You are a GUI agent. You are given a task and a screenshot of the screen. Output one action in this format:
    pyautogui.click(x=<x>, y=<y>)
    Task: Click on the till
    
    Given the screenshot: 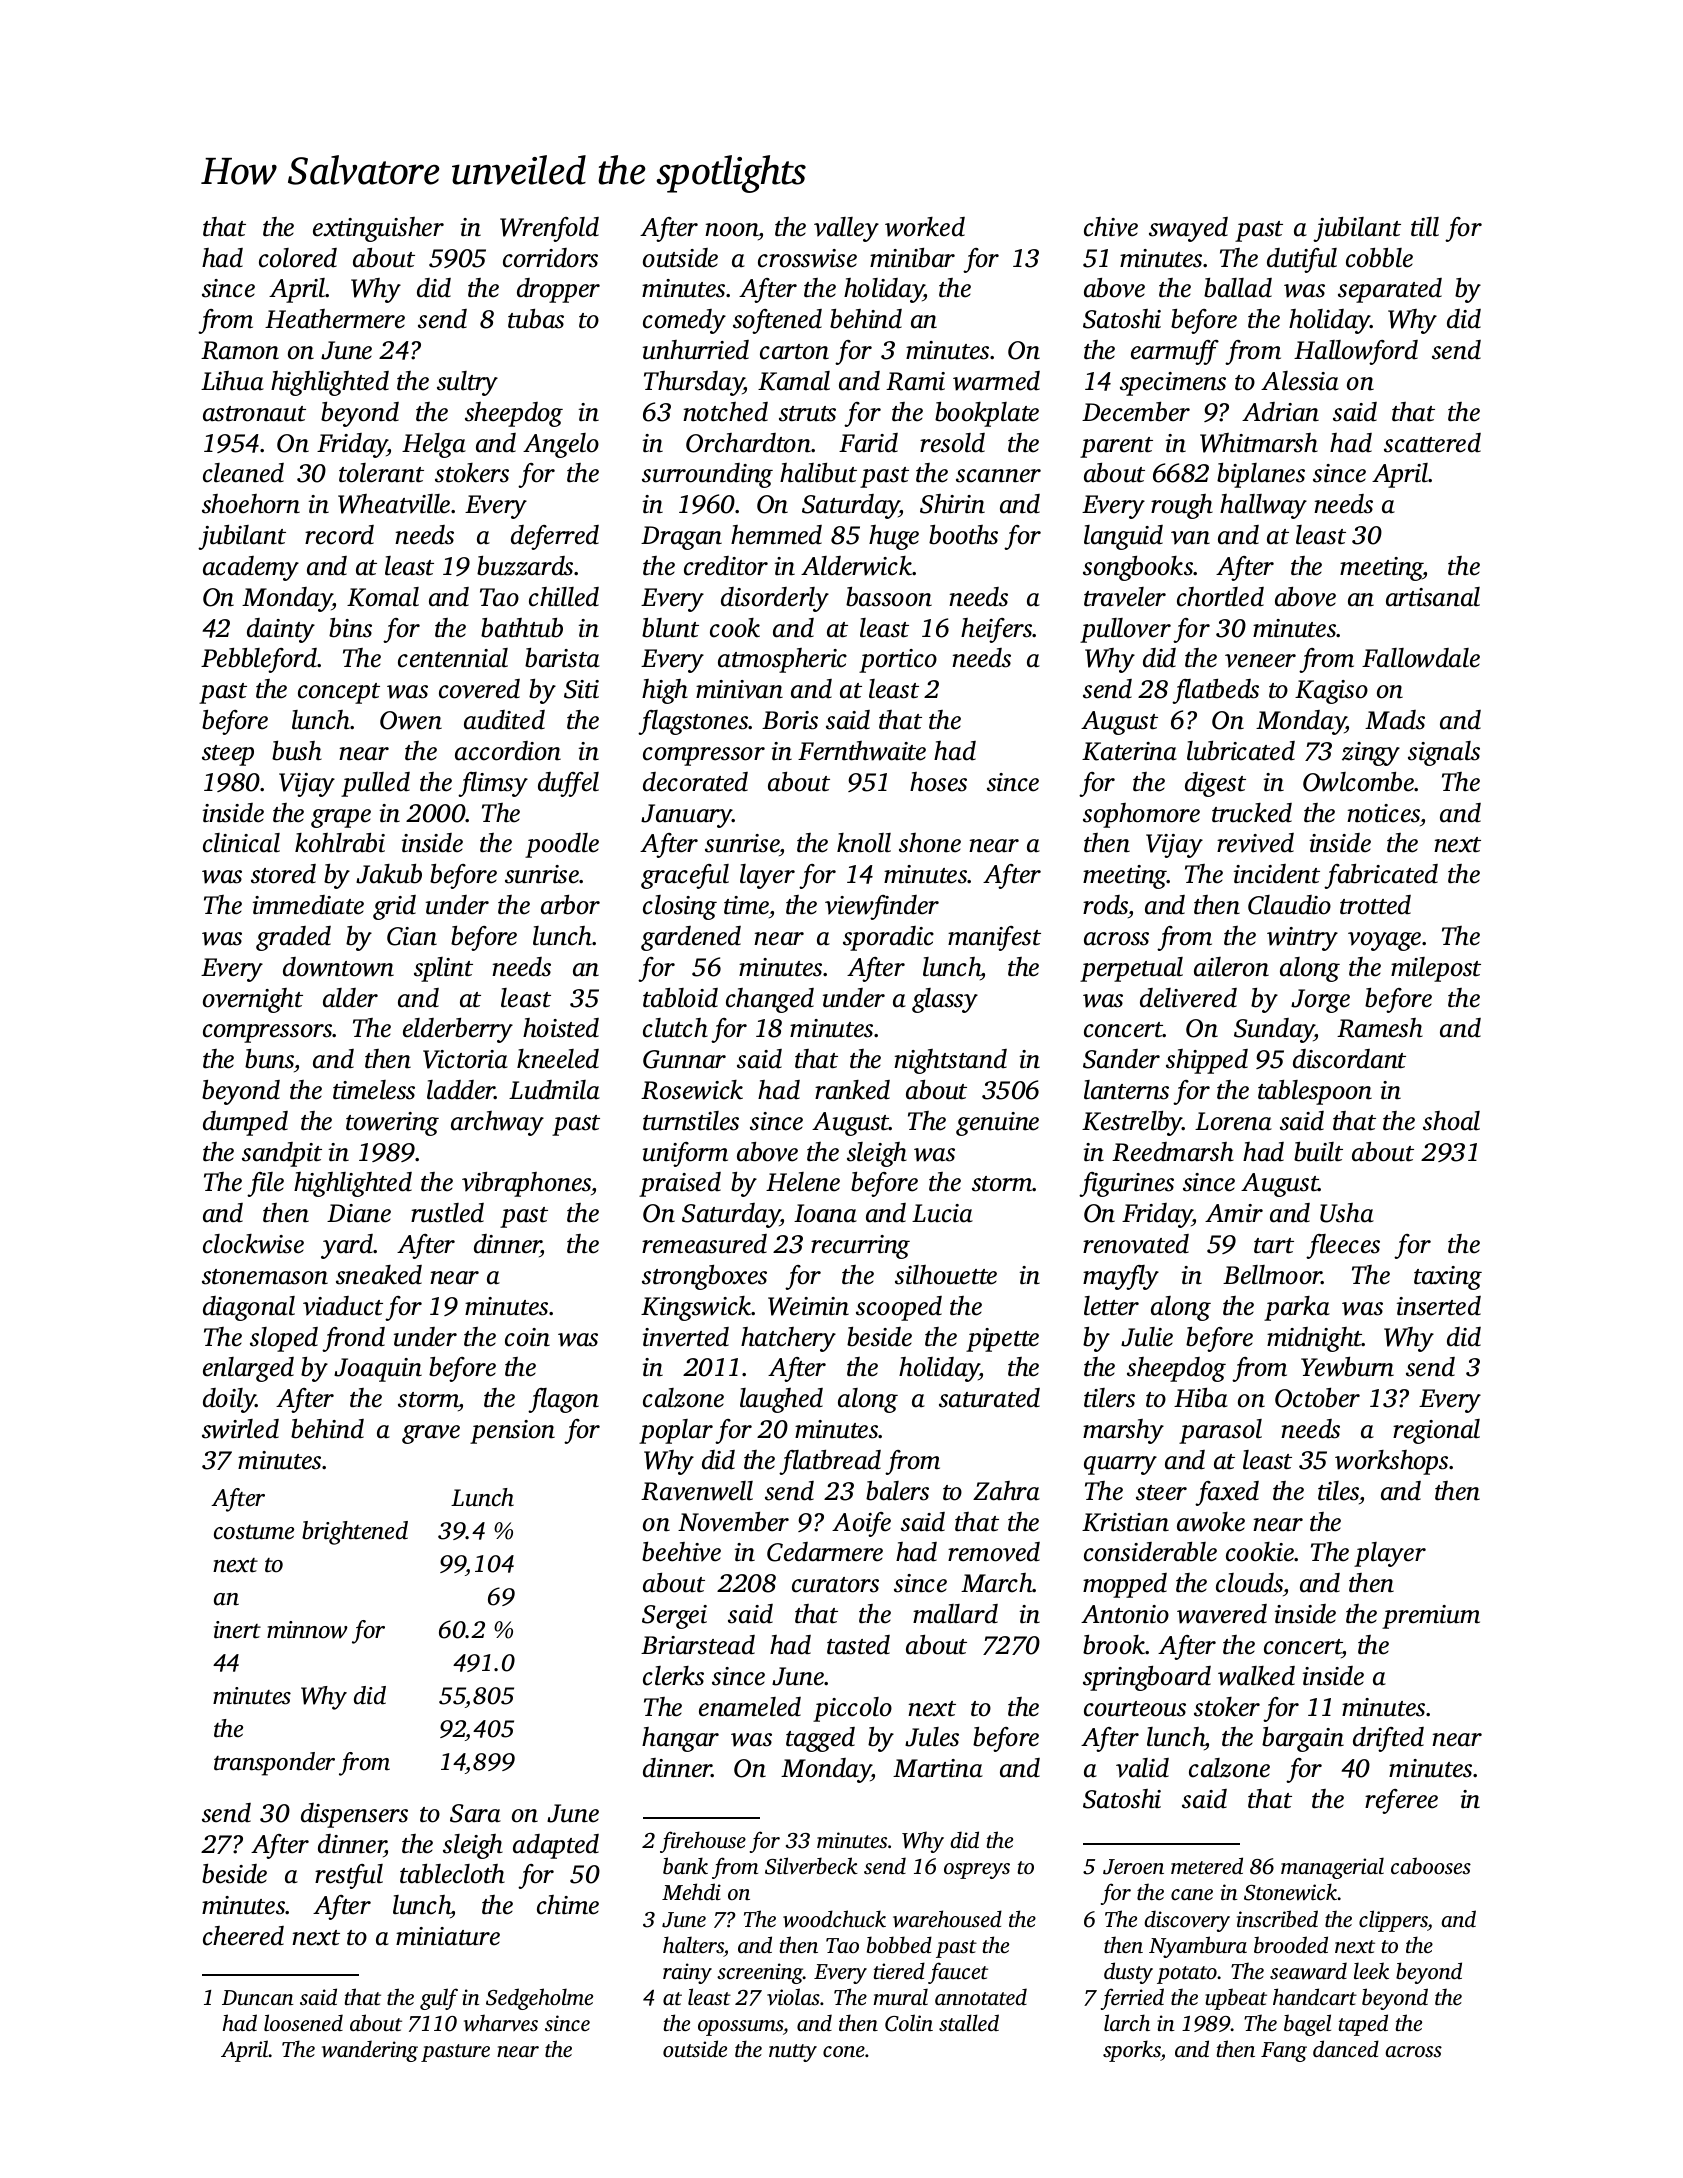 What is the action you would take?
    pyautogui.click(x=1425, y=227)
